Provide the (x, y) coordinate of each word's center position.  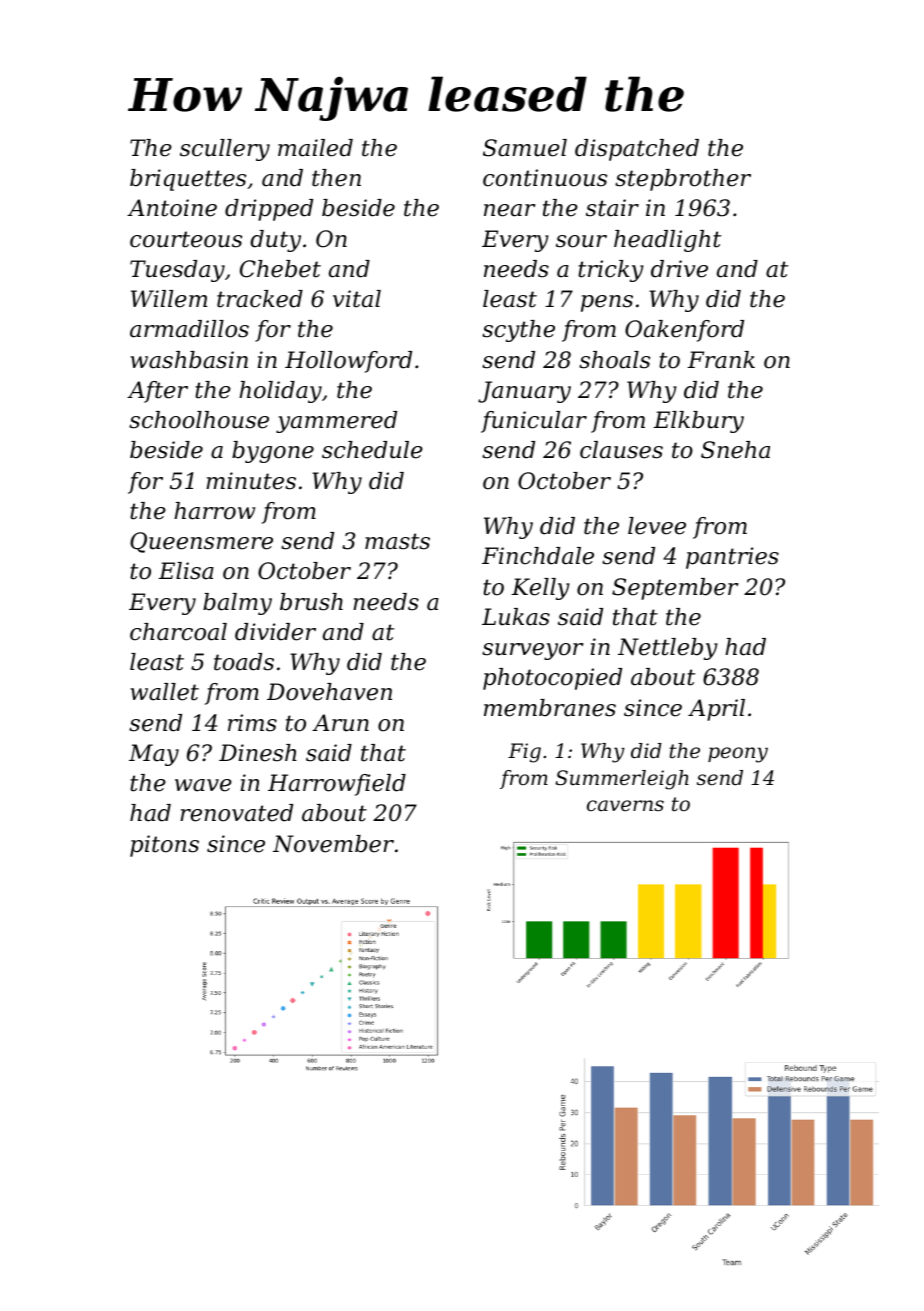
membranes (550, 708)
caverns (625, 805)
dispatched (637, 150)
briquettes (188, 180)
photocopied (552, 679)
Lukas (516, 617)
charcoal (178, 632)
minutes (251, 481)
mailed (315, 148)
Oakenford (684, 331)
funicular (534, 422)
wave (203, 785)
